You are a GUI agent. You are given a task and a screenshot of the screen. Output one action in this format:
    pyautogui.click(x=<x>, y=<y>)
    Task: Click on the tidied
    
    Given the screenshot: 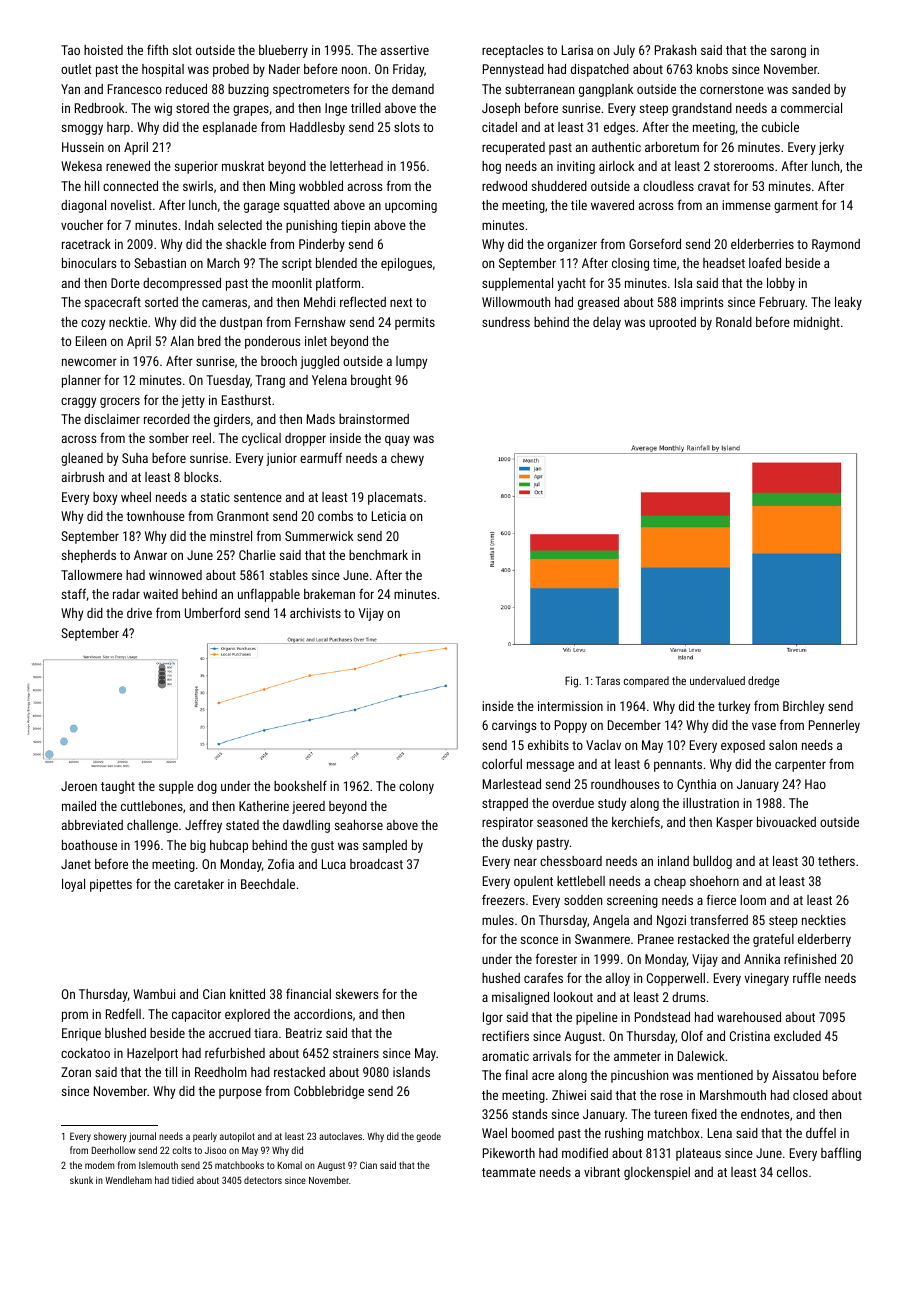 What is the action you would take?
    pyautogui.click(x=183, y=1180)
